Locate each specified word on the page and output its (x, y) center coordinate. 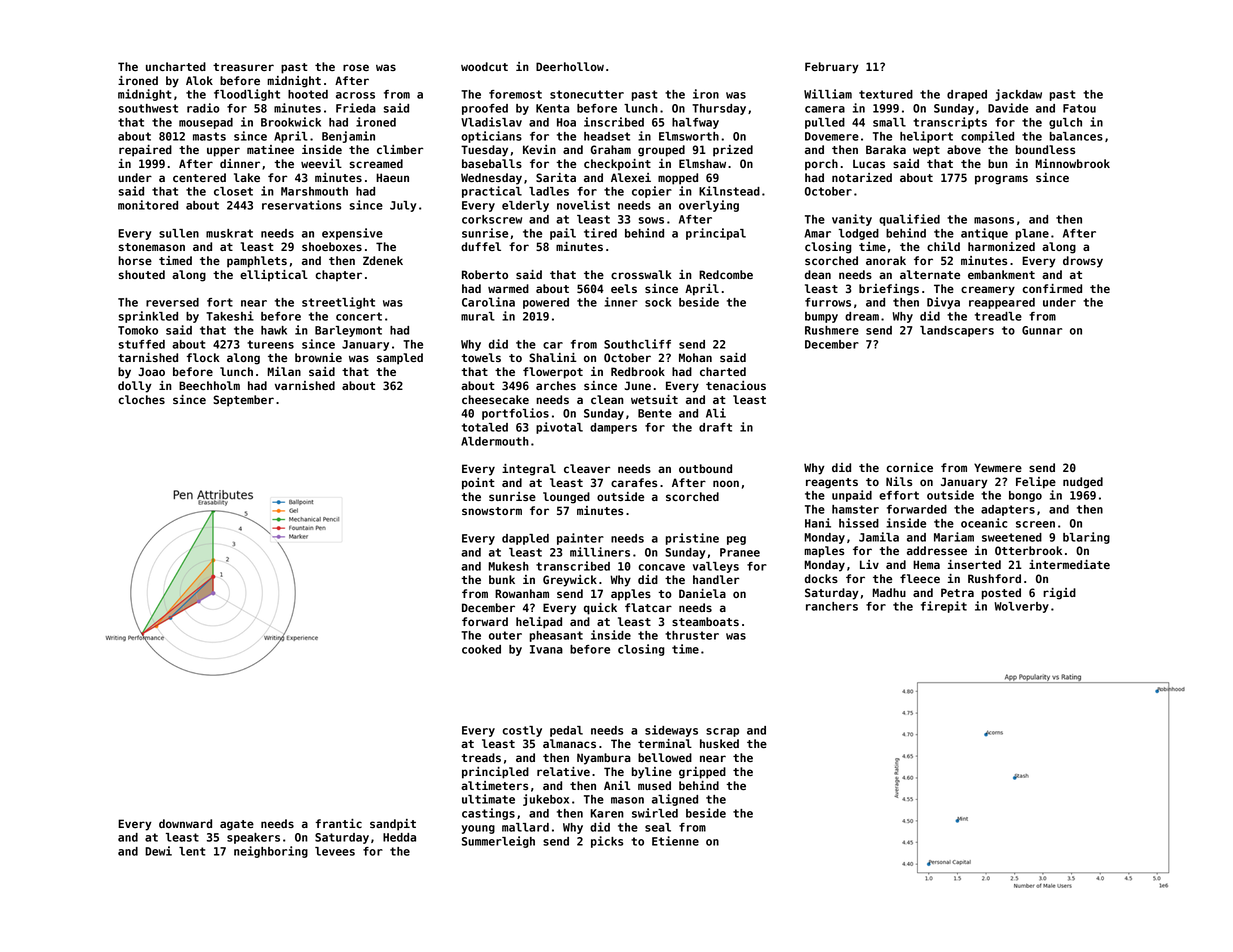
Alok (199, 80)
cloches (141, 399)
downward (185, 823)
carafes (634, 482)
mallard (525, 827)
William (828, 94)
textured (886, 94)
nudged (1083, 483)
